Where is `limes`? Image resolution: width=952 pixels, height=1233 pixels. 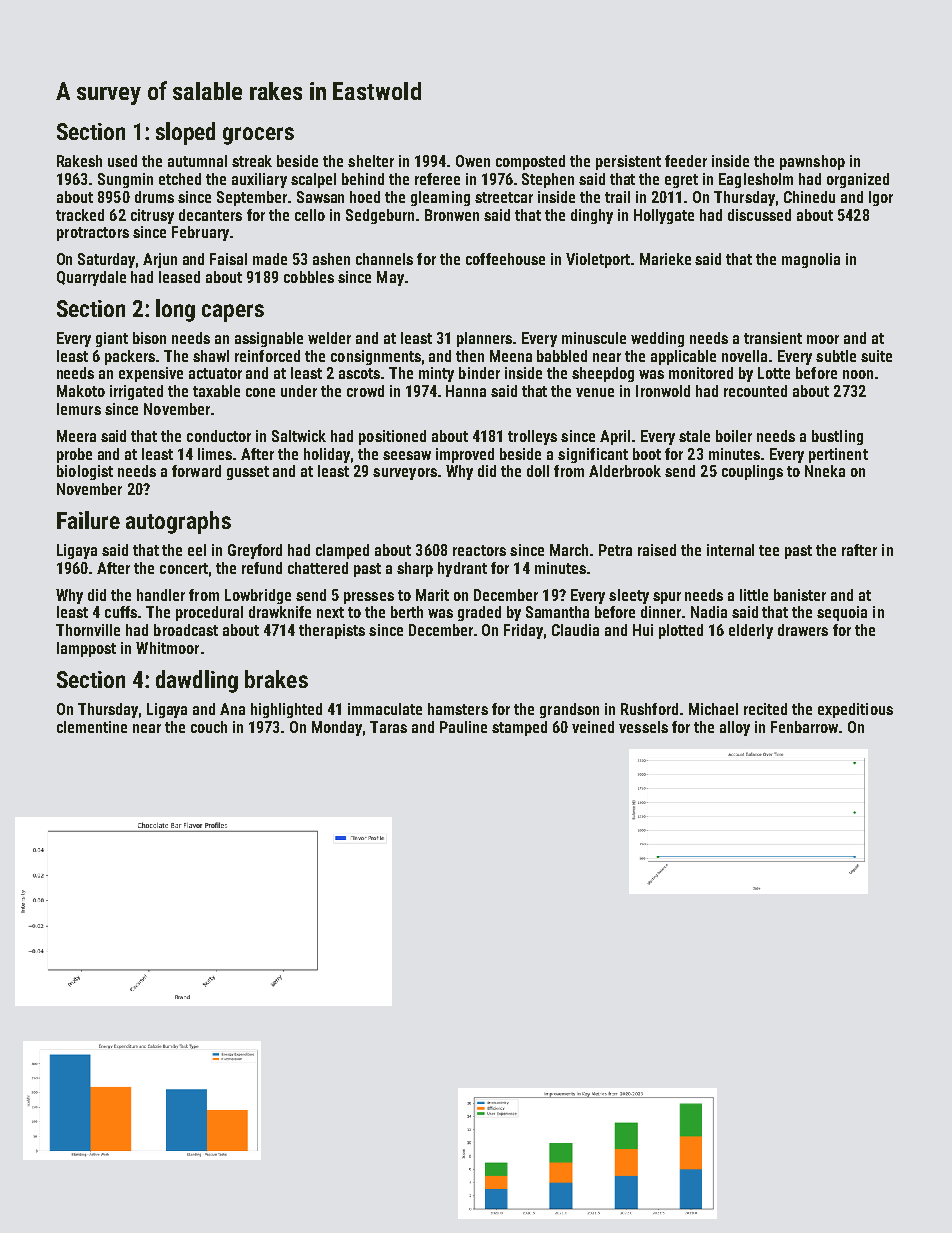
limes is located at coordinates (215, 454).
